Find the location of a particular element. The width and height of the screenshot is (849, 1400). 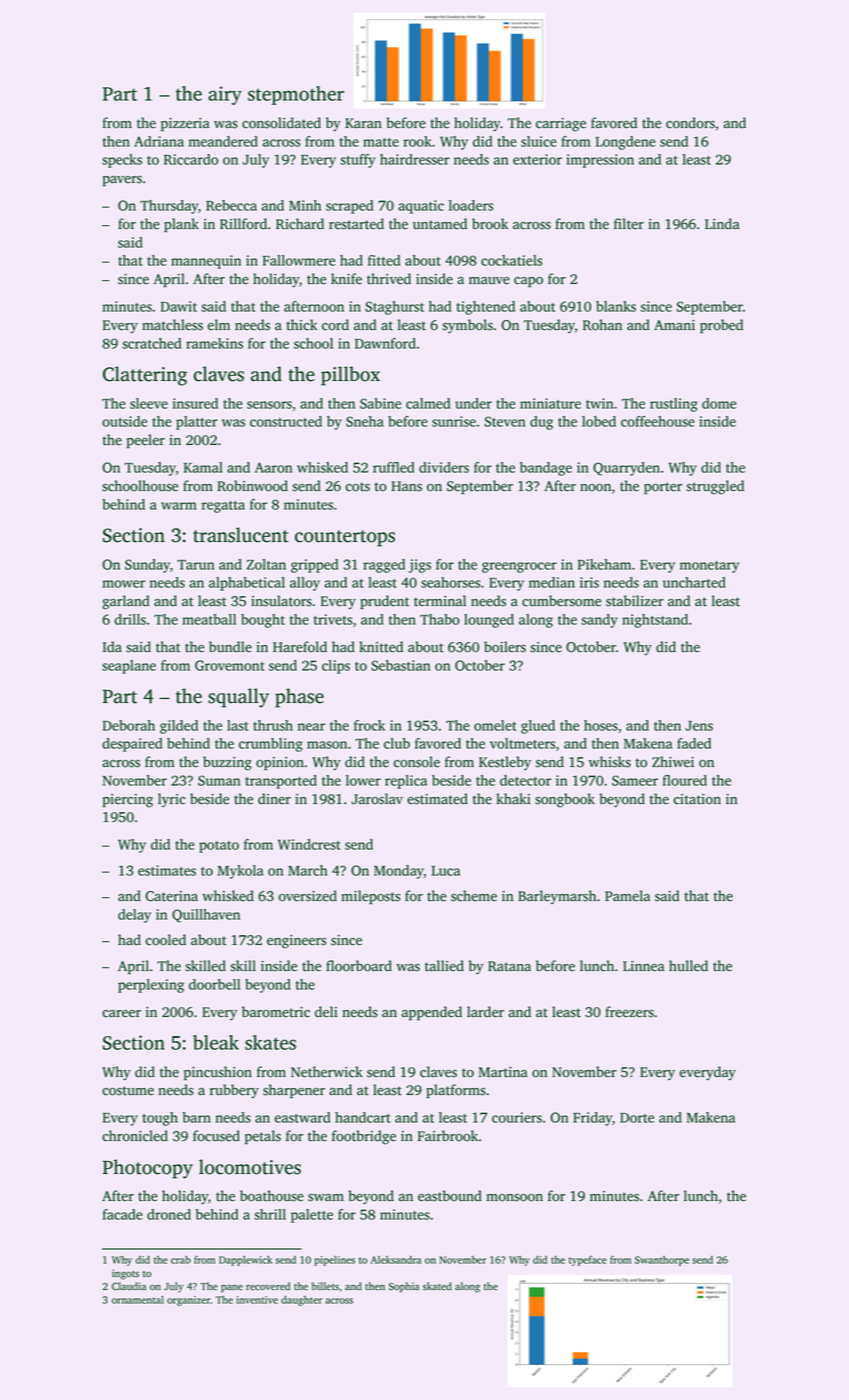

buzzing is located at coordinates (227, 763).
